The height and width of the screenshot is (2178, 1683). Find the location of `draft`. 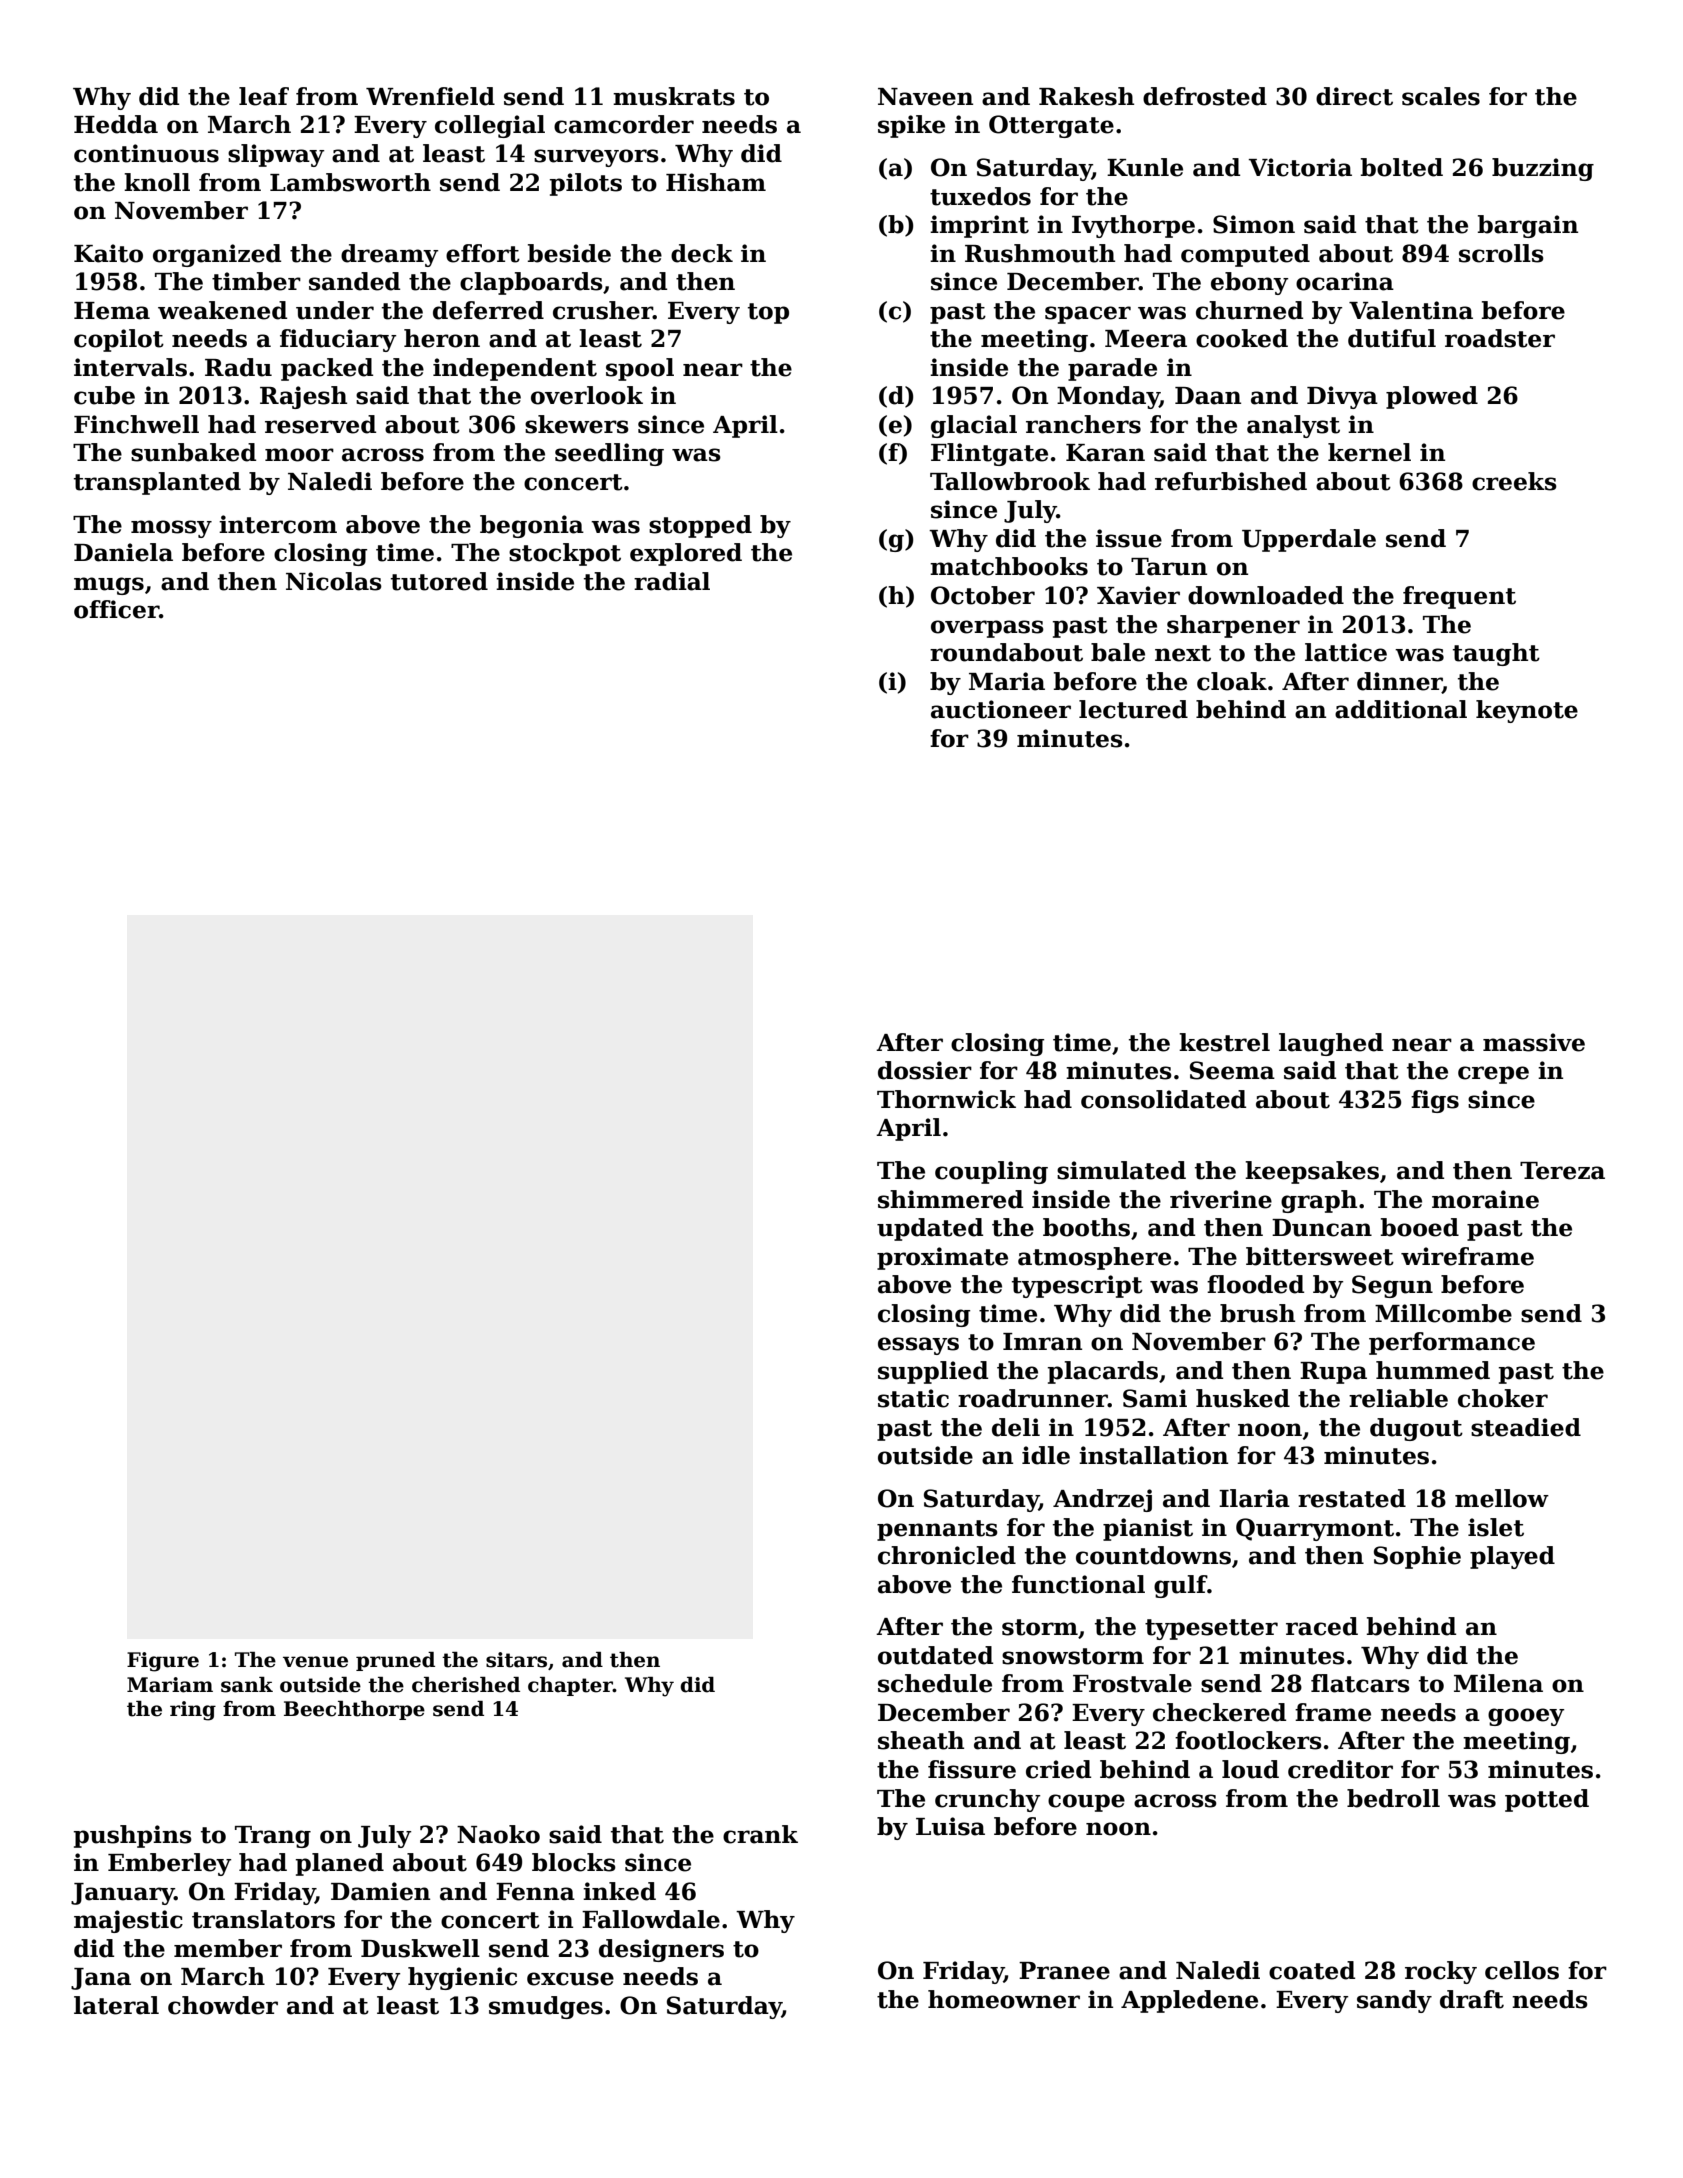

draft is located at coordinates (1472, 1999).
